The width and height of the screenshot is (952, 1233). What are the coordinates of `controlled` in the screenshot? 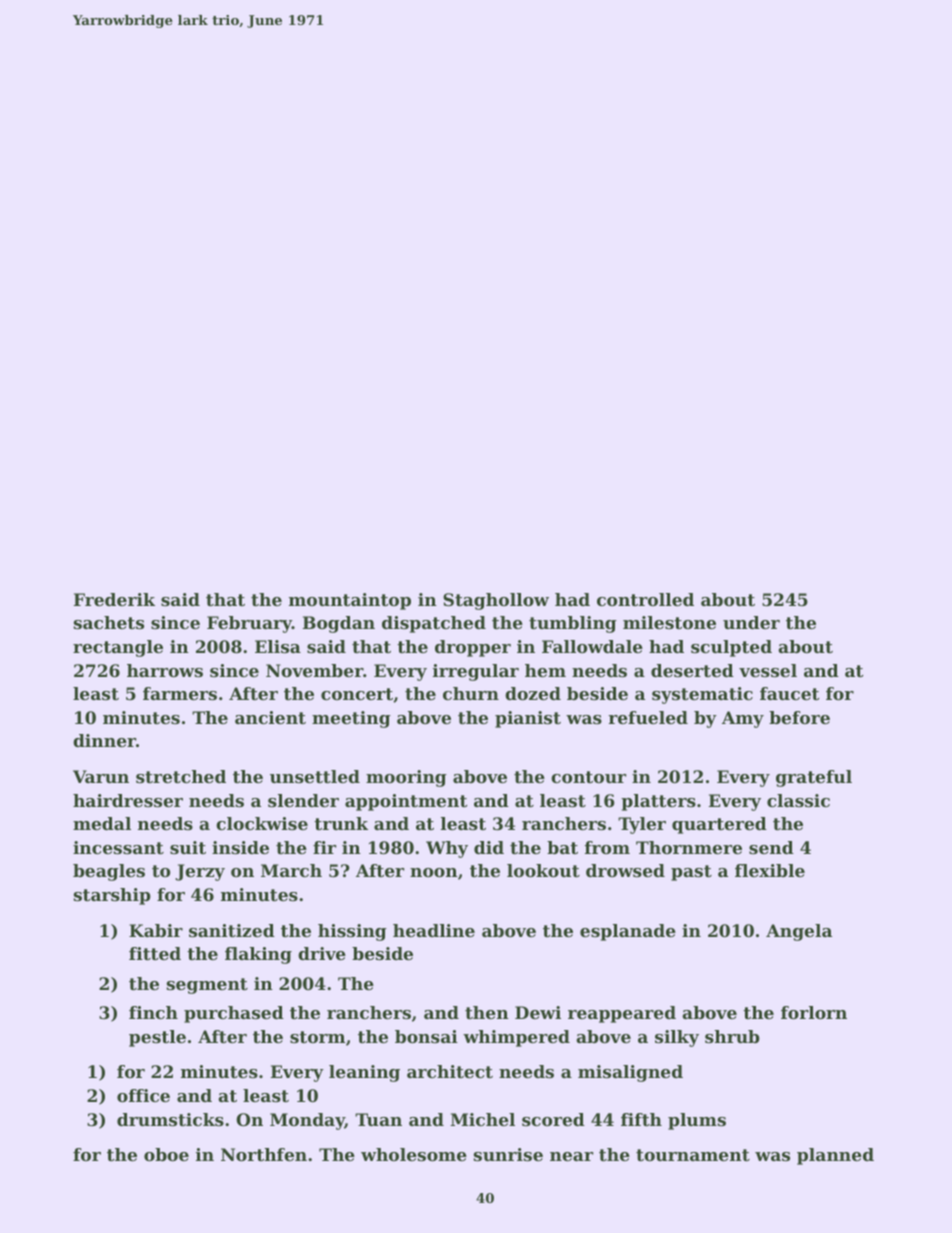 It's located at (645, 599).
